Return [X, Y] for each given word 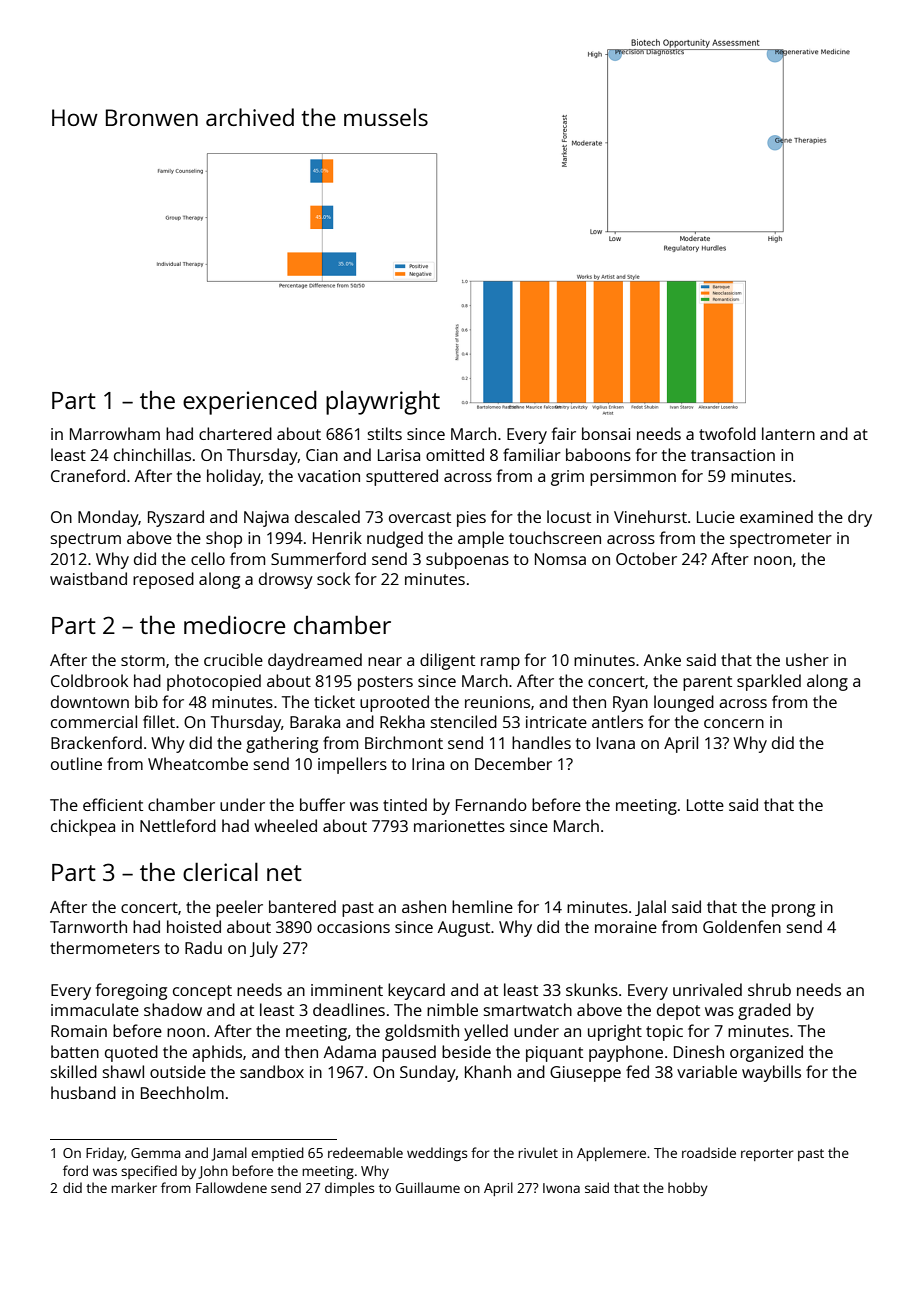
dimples [350, 1189]
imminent [347, 990]
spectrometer [781, 540]
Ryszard [176, 518]
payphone [626, 1053]
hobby [688, 1189]
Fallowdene [231, 1187]
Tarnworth [88, 926]
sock [333, 578]
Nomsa [560, 559]
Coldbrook [89, 680]
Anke [662, 659]
